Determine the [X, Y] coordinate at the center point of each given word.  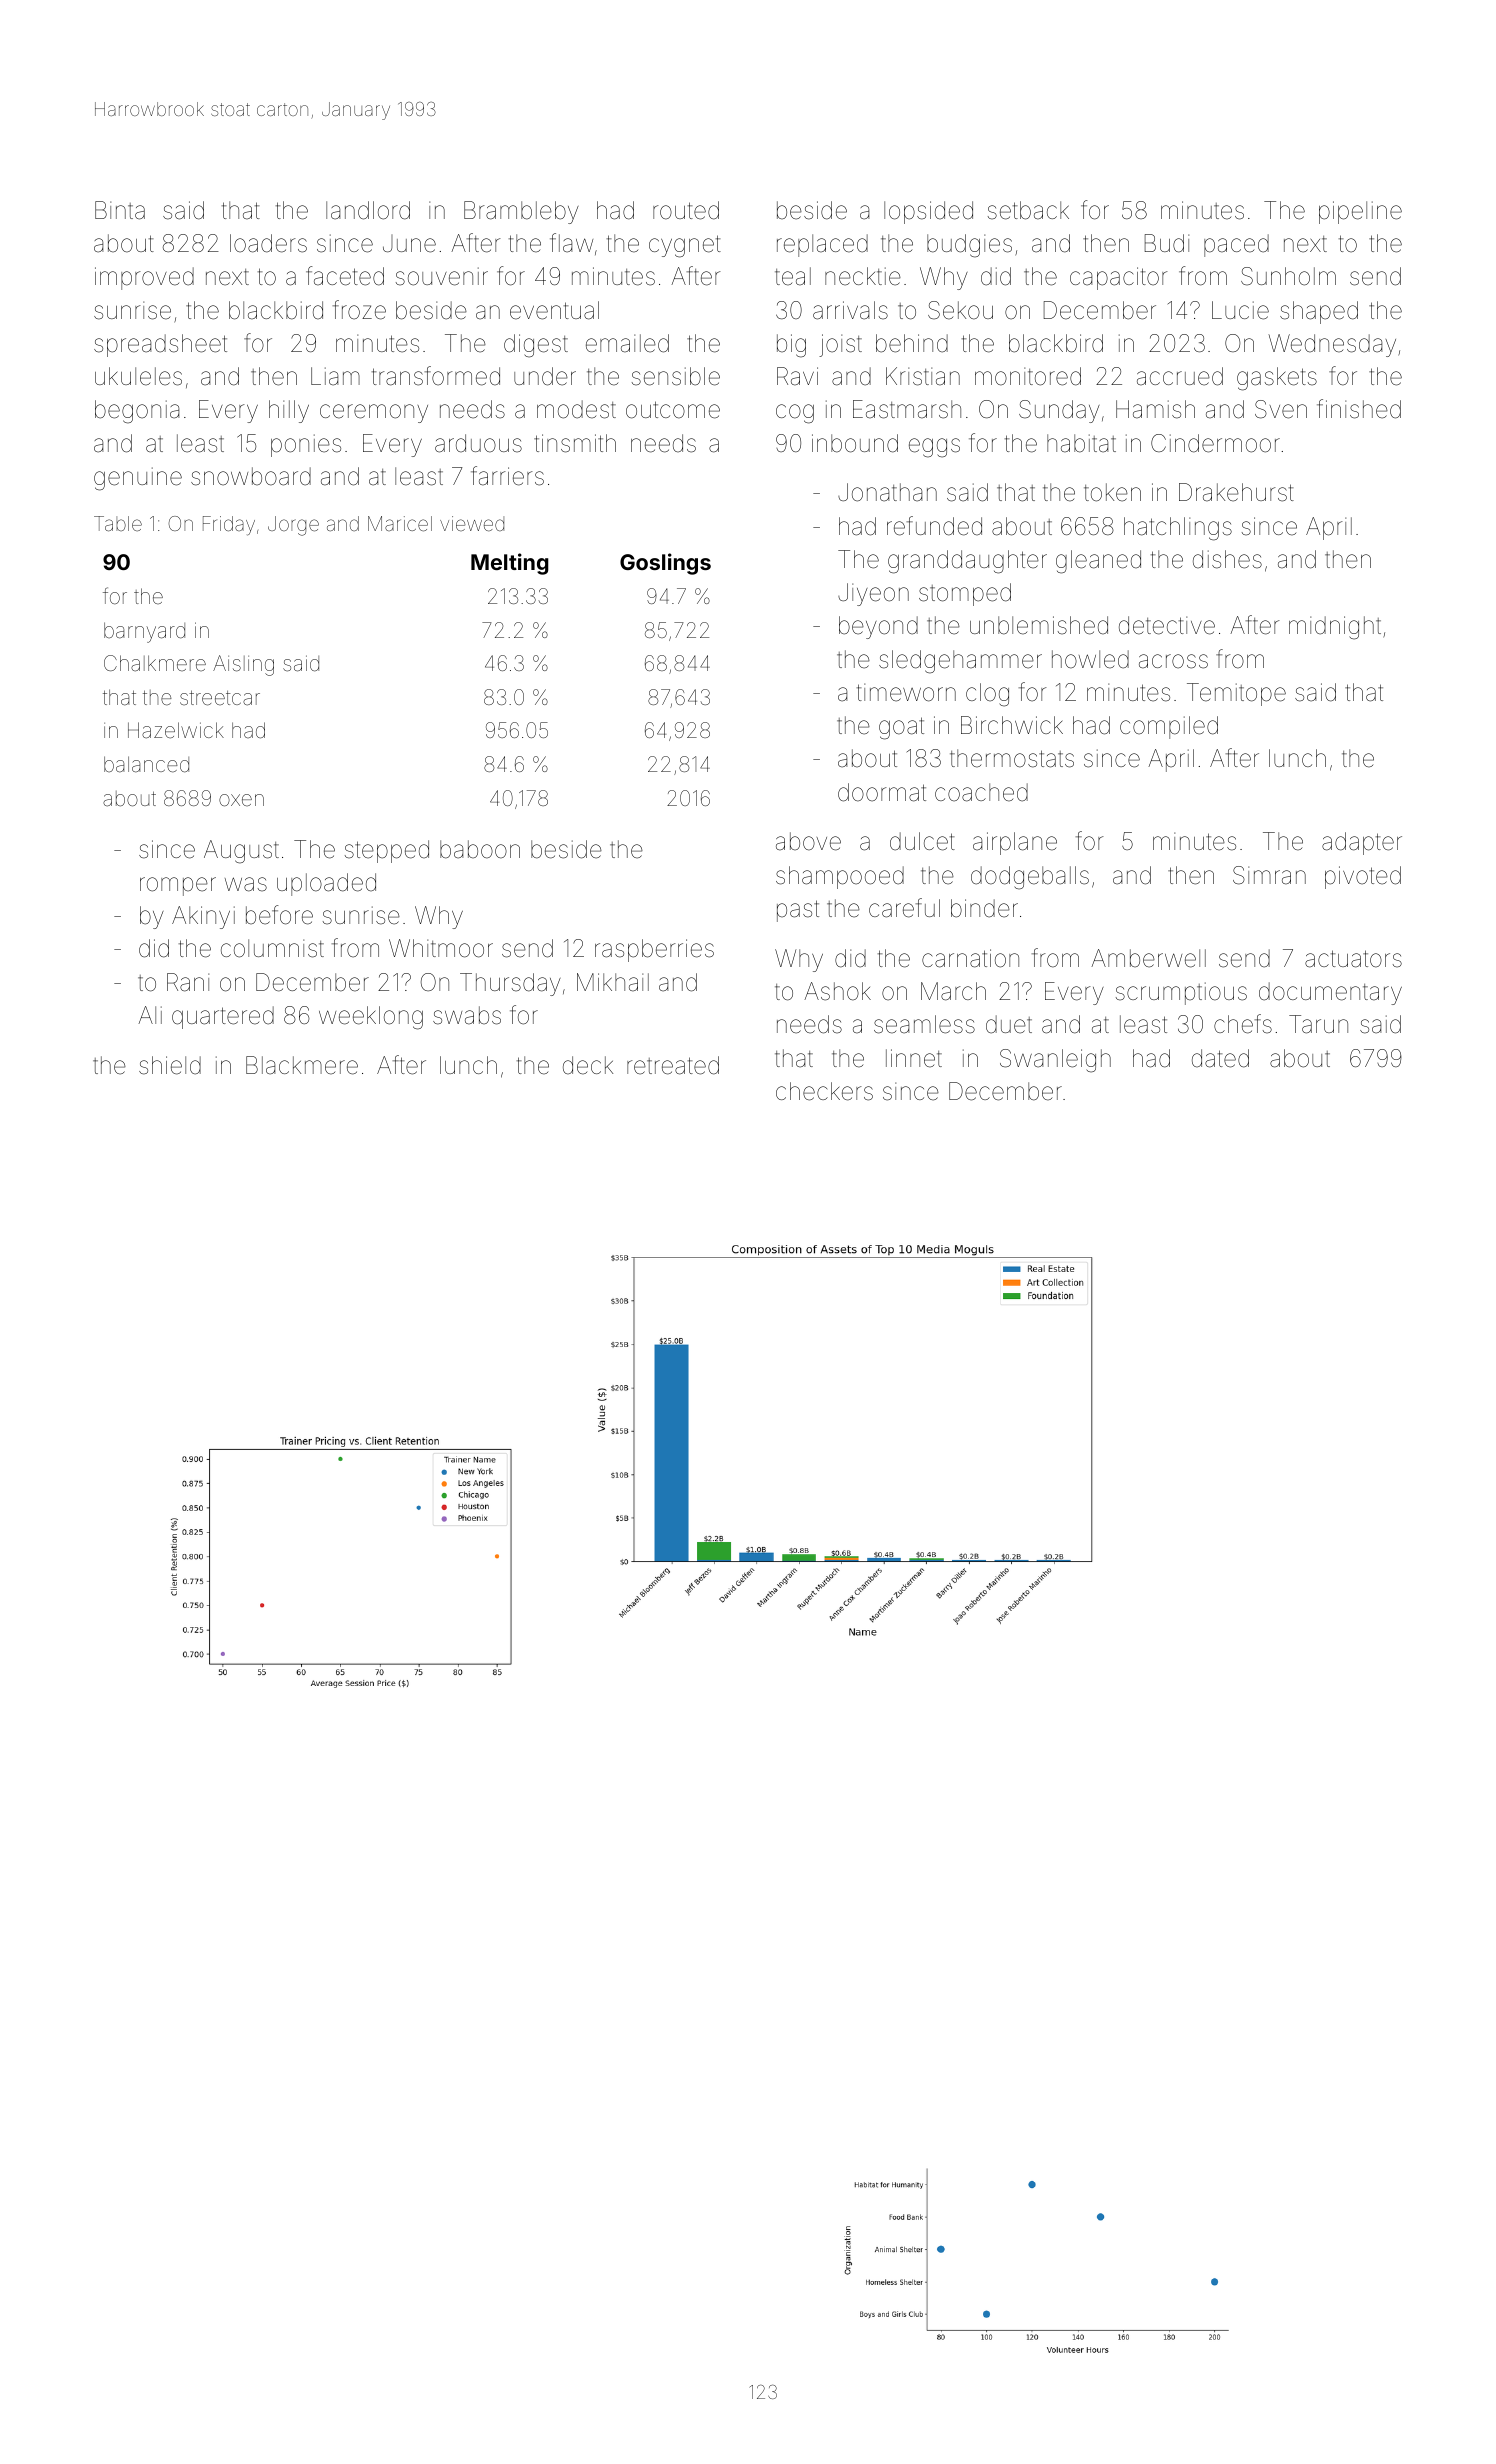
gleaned [1098, 562]
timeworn [906, 692]
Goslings [665, 564]
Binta [120, 210]
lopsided [928, 212]
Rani [188, 982]
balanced [146, 764]
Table [118, 523]
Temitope [1236, 694]
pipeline [1360, 212]
